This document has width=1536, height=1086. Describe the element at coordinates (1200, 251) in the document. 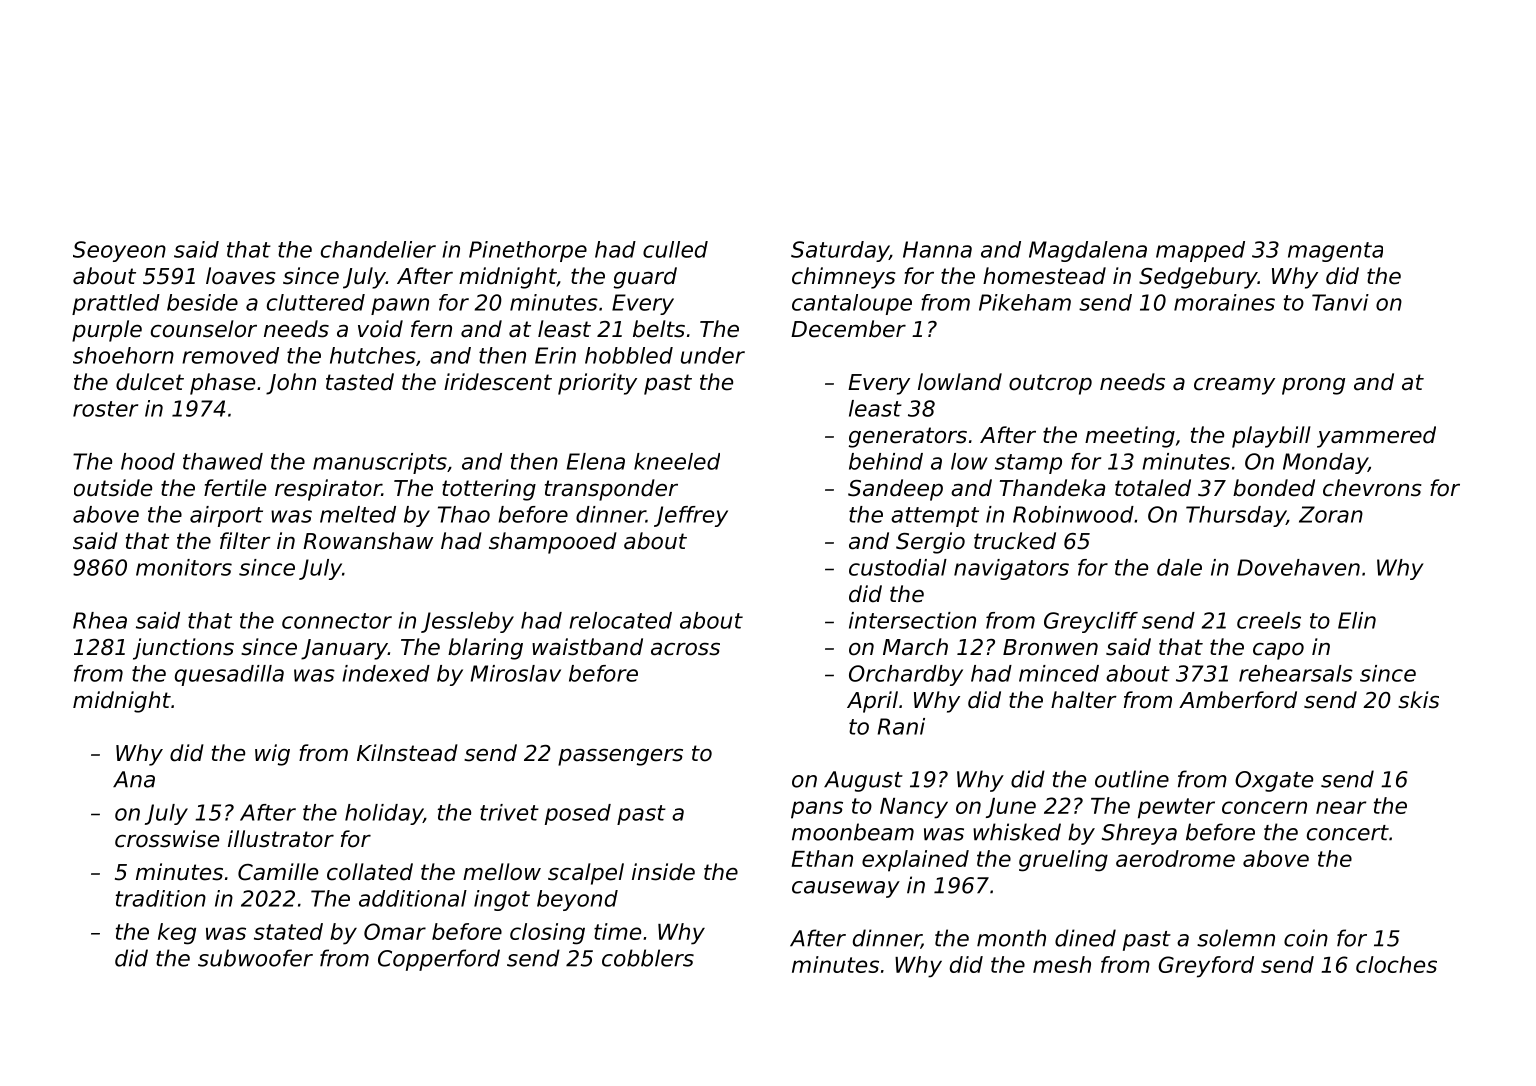

I see `mapped` at that location.
